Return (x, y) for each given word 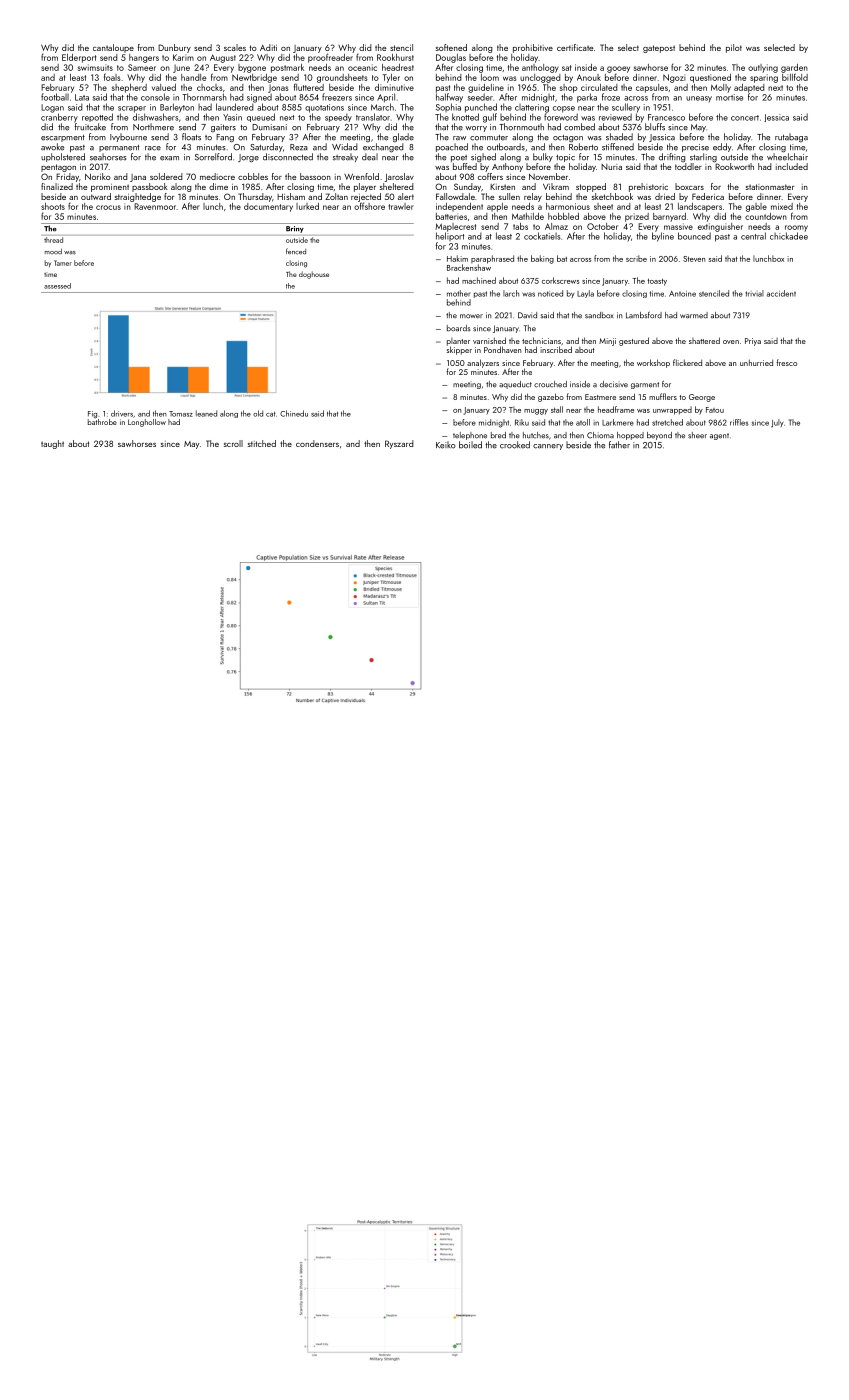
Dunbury (174, 48)
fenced (296, 251)
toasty (657, 282)
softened (451, 47)
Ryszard (399, 444)
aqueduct (515, 385)
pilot (734, 48)
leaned (206, 413)
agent (719, 436)
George (702, 398)
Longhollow (147, 423)
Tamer (63, 263)
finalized (57, 186)
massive (678, 226)
